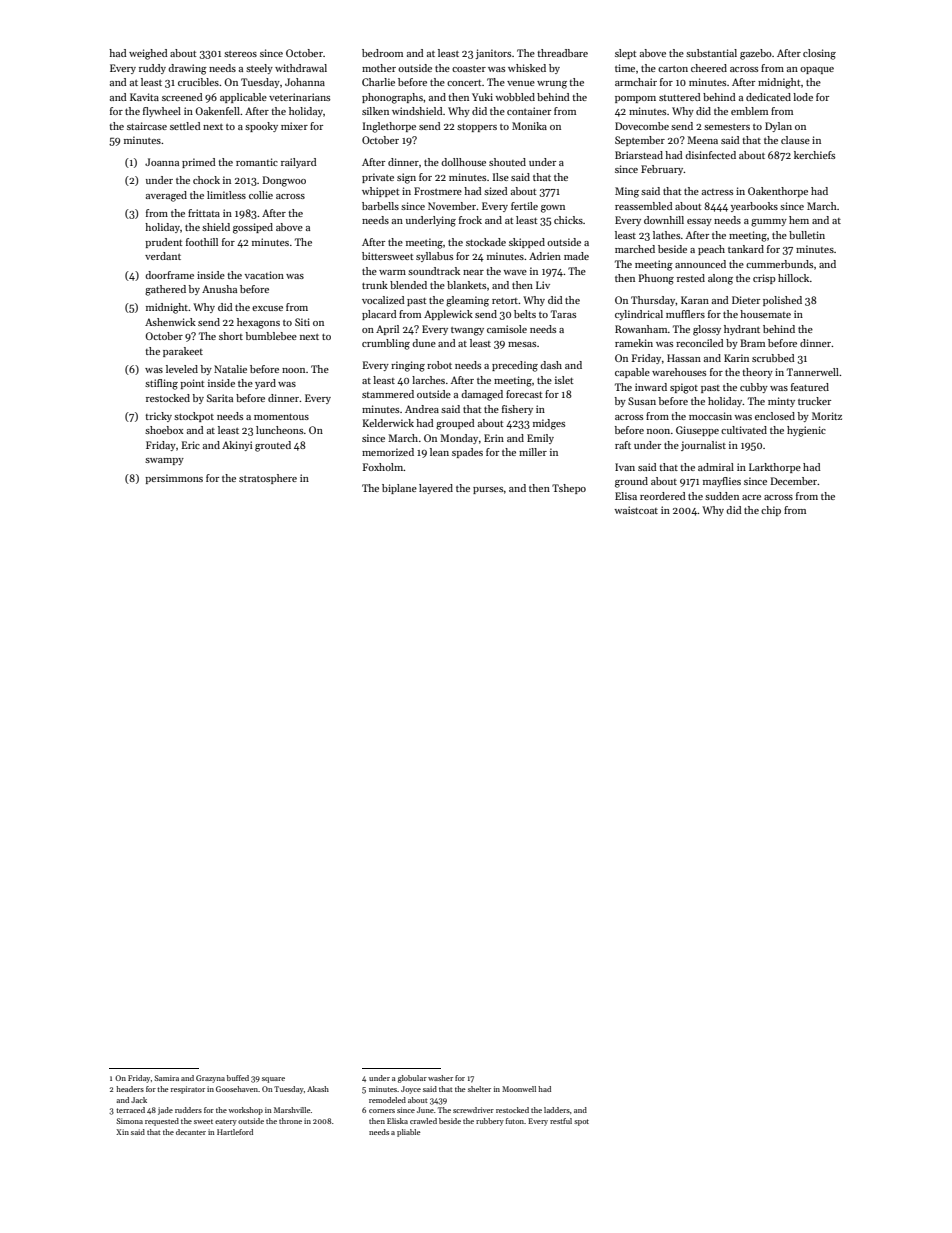 Image resolution: width=952 pixels, height=1233 pixels. Describe the element at coordinates (382, 53) in the screenshot. I see `bedroom` at that location.
